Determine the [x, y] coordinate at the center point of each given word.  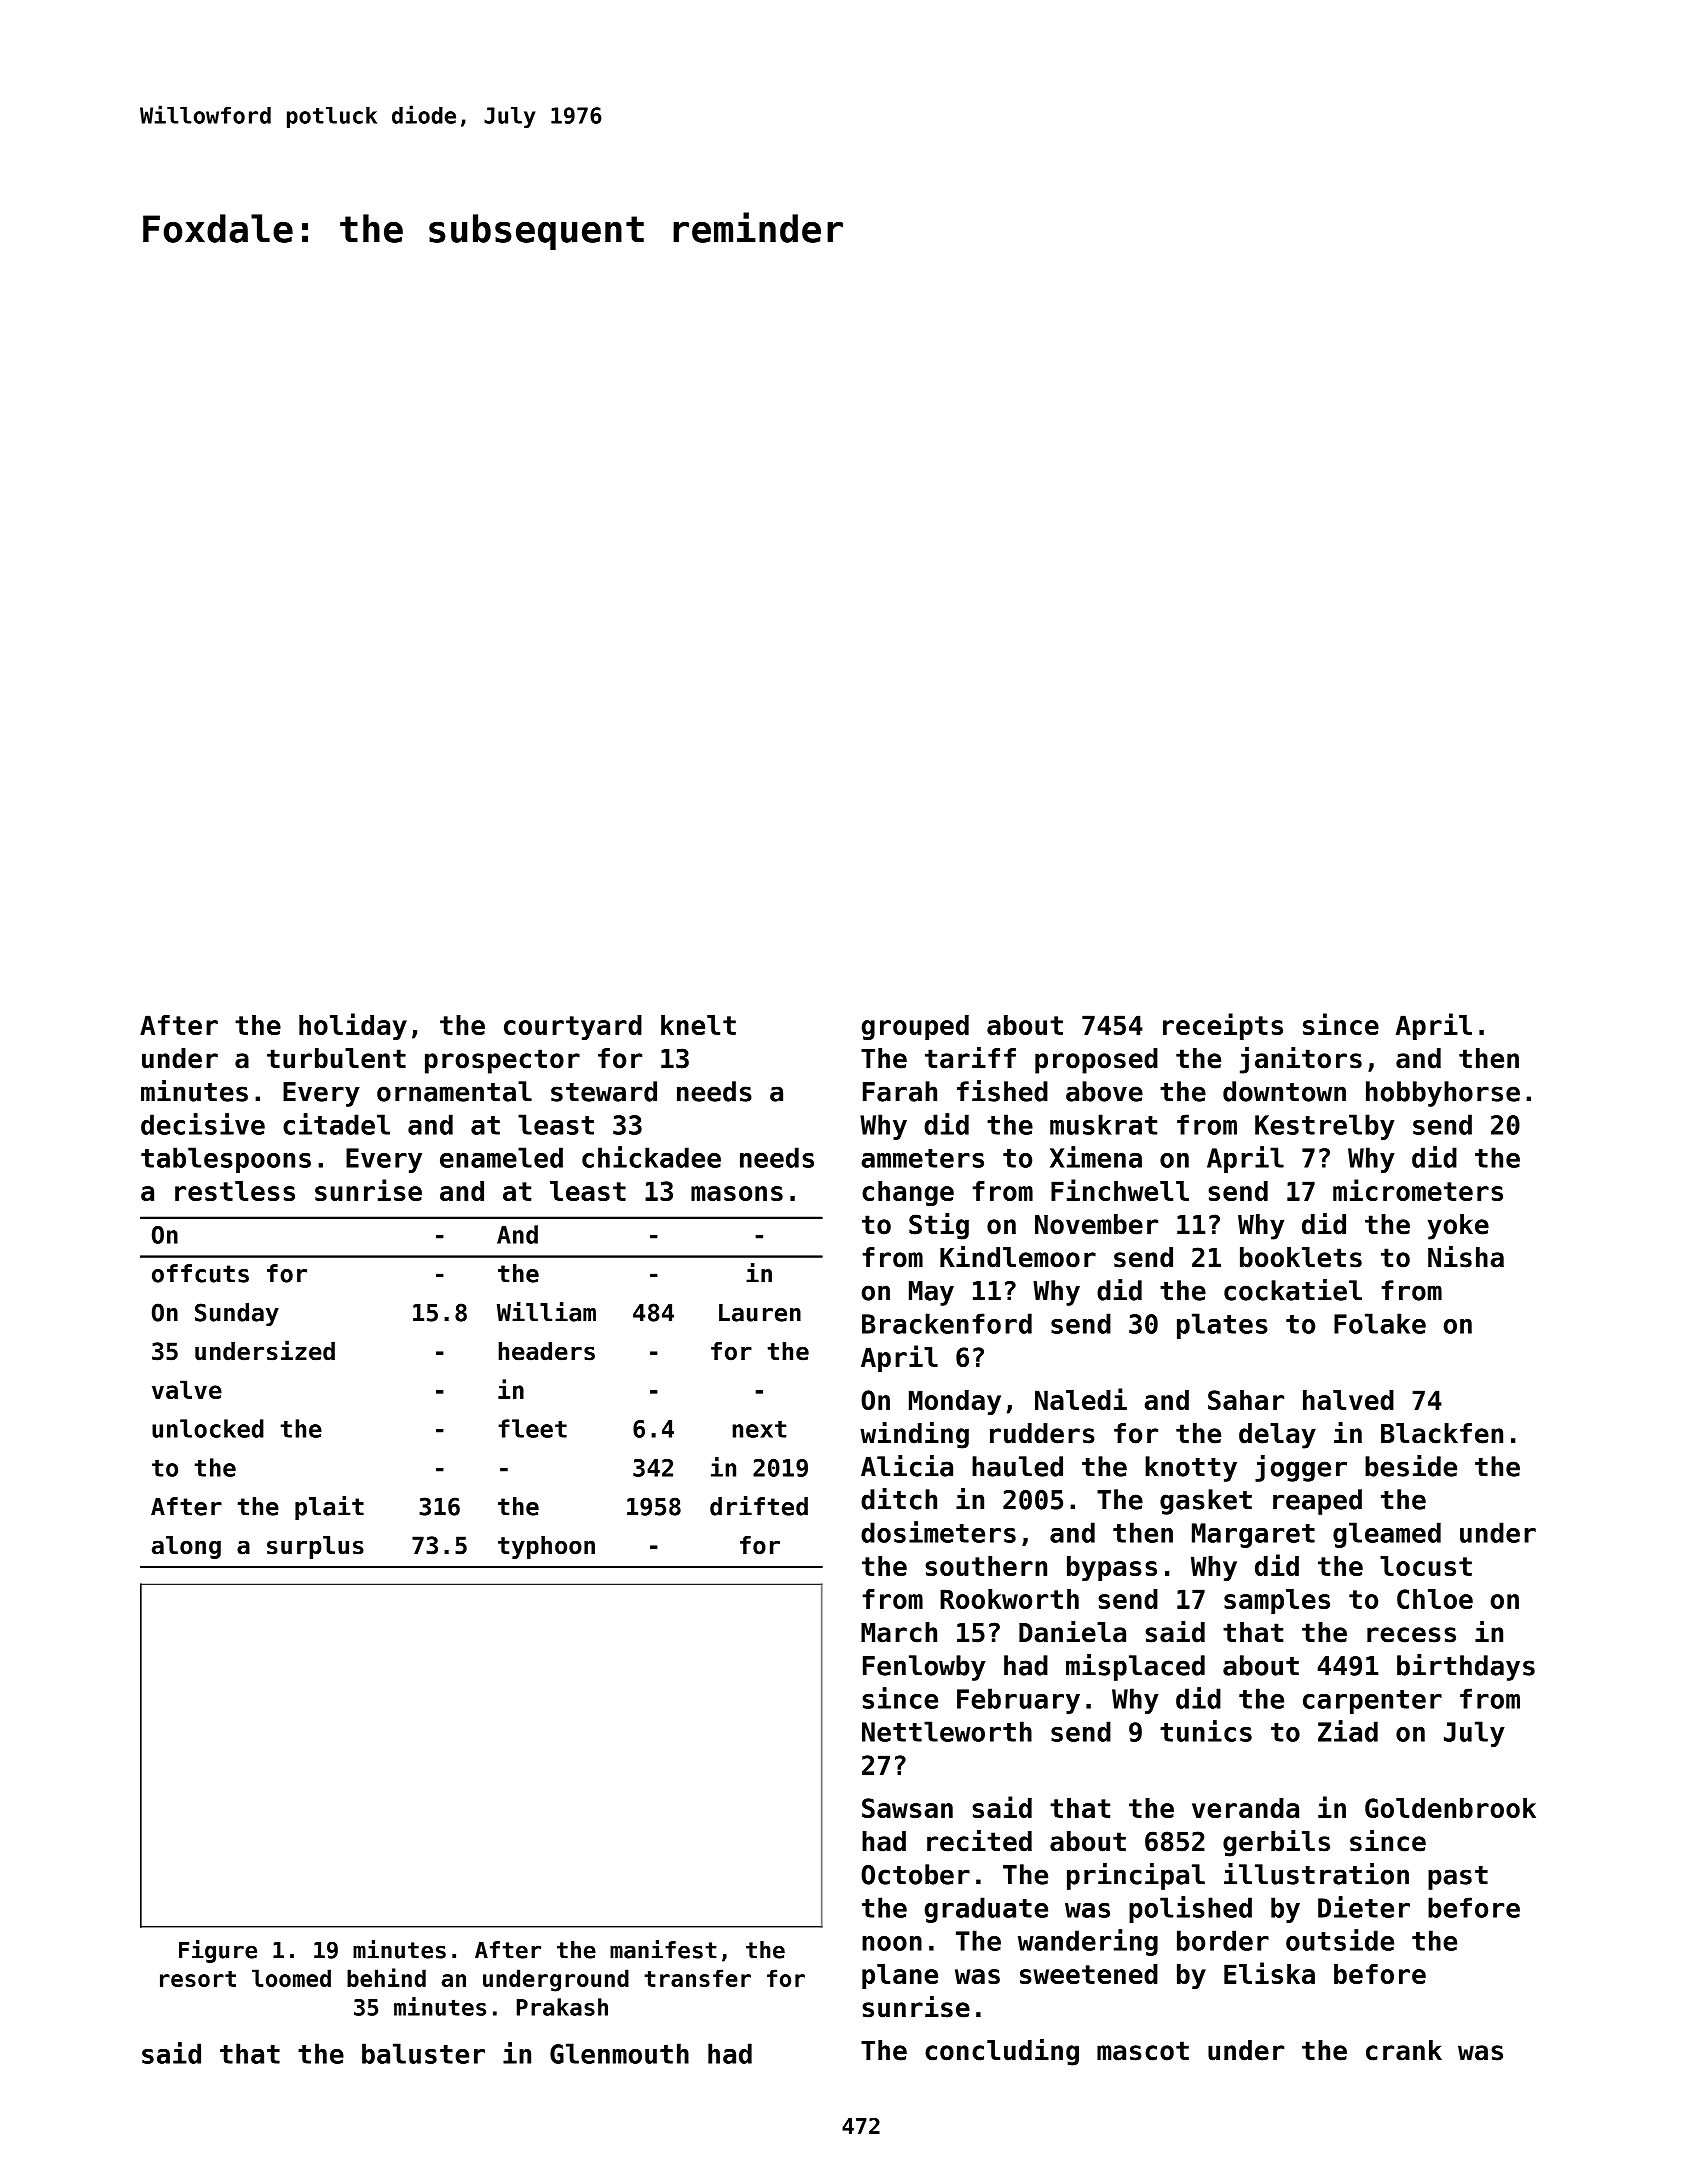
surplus [315, 1547]
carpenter [1372, 1702]
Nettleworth [947, 1731]
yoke [1458, 1227]
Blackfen [1442, 1433]
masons [737, 1193]
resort [198, 1979]
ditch [899, 1499]
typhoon [546, 1547]
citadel [336, 1124]
